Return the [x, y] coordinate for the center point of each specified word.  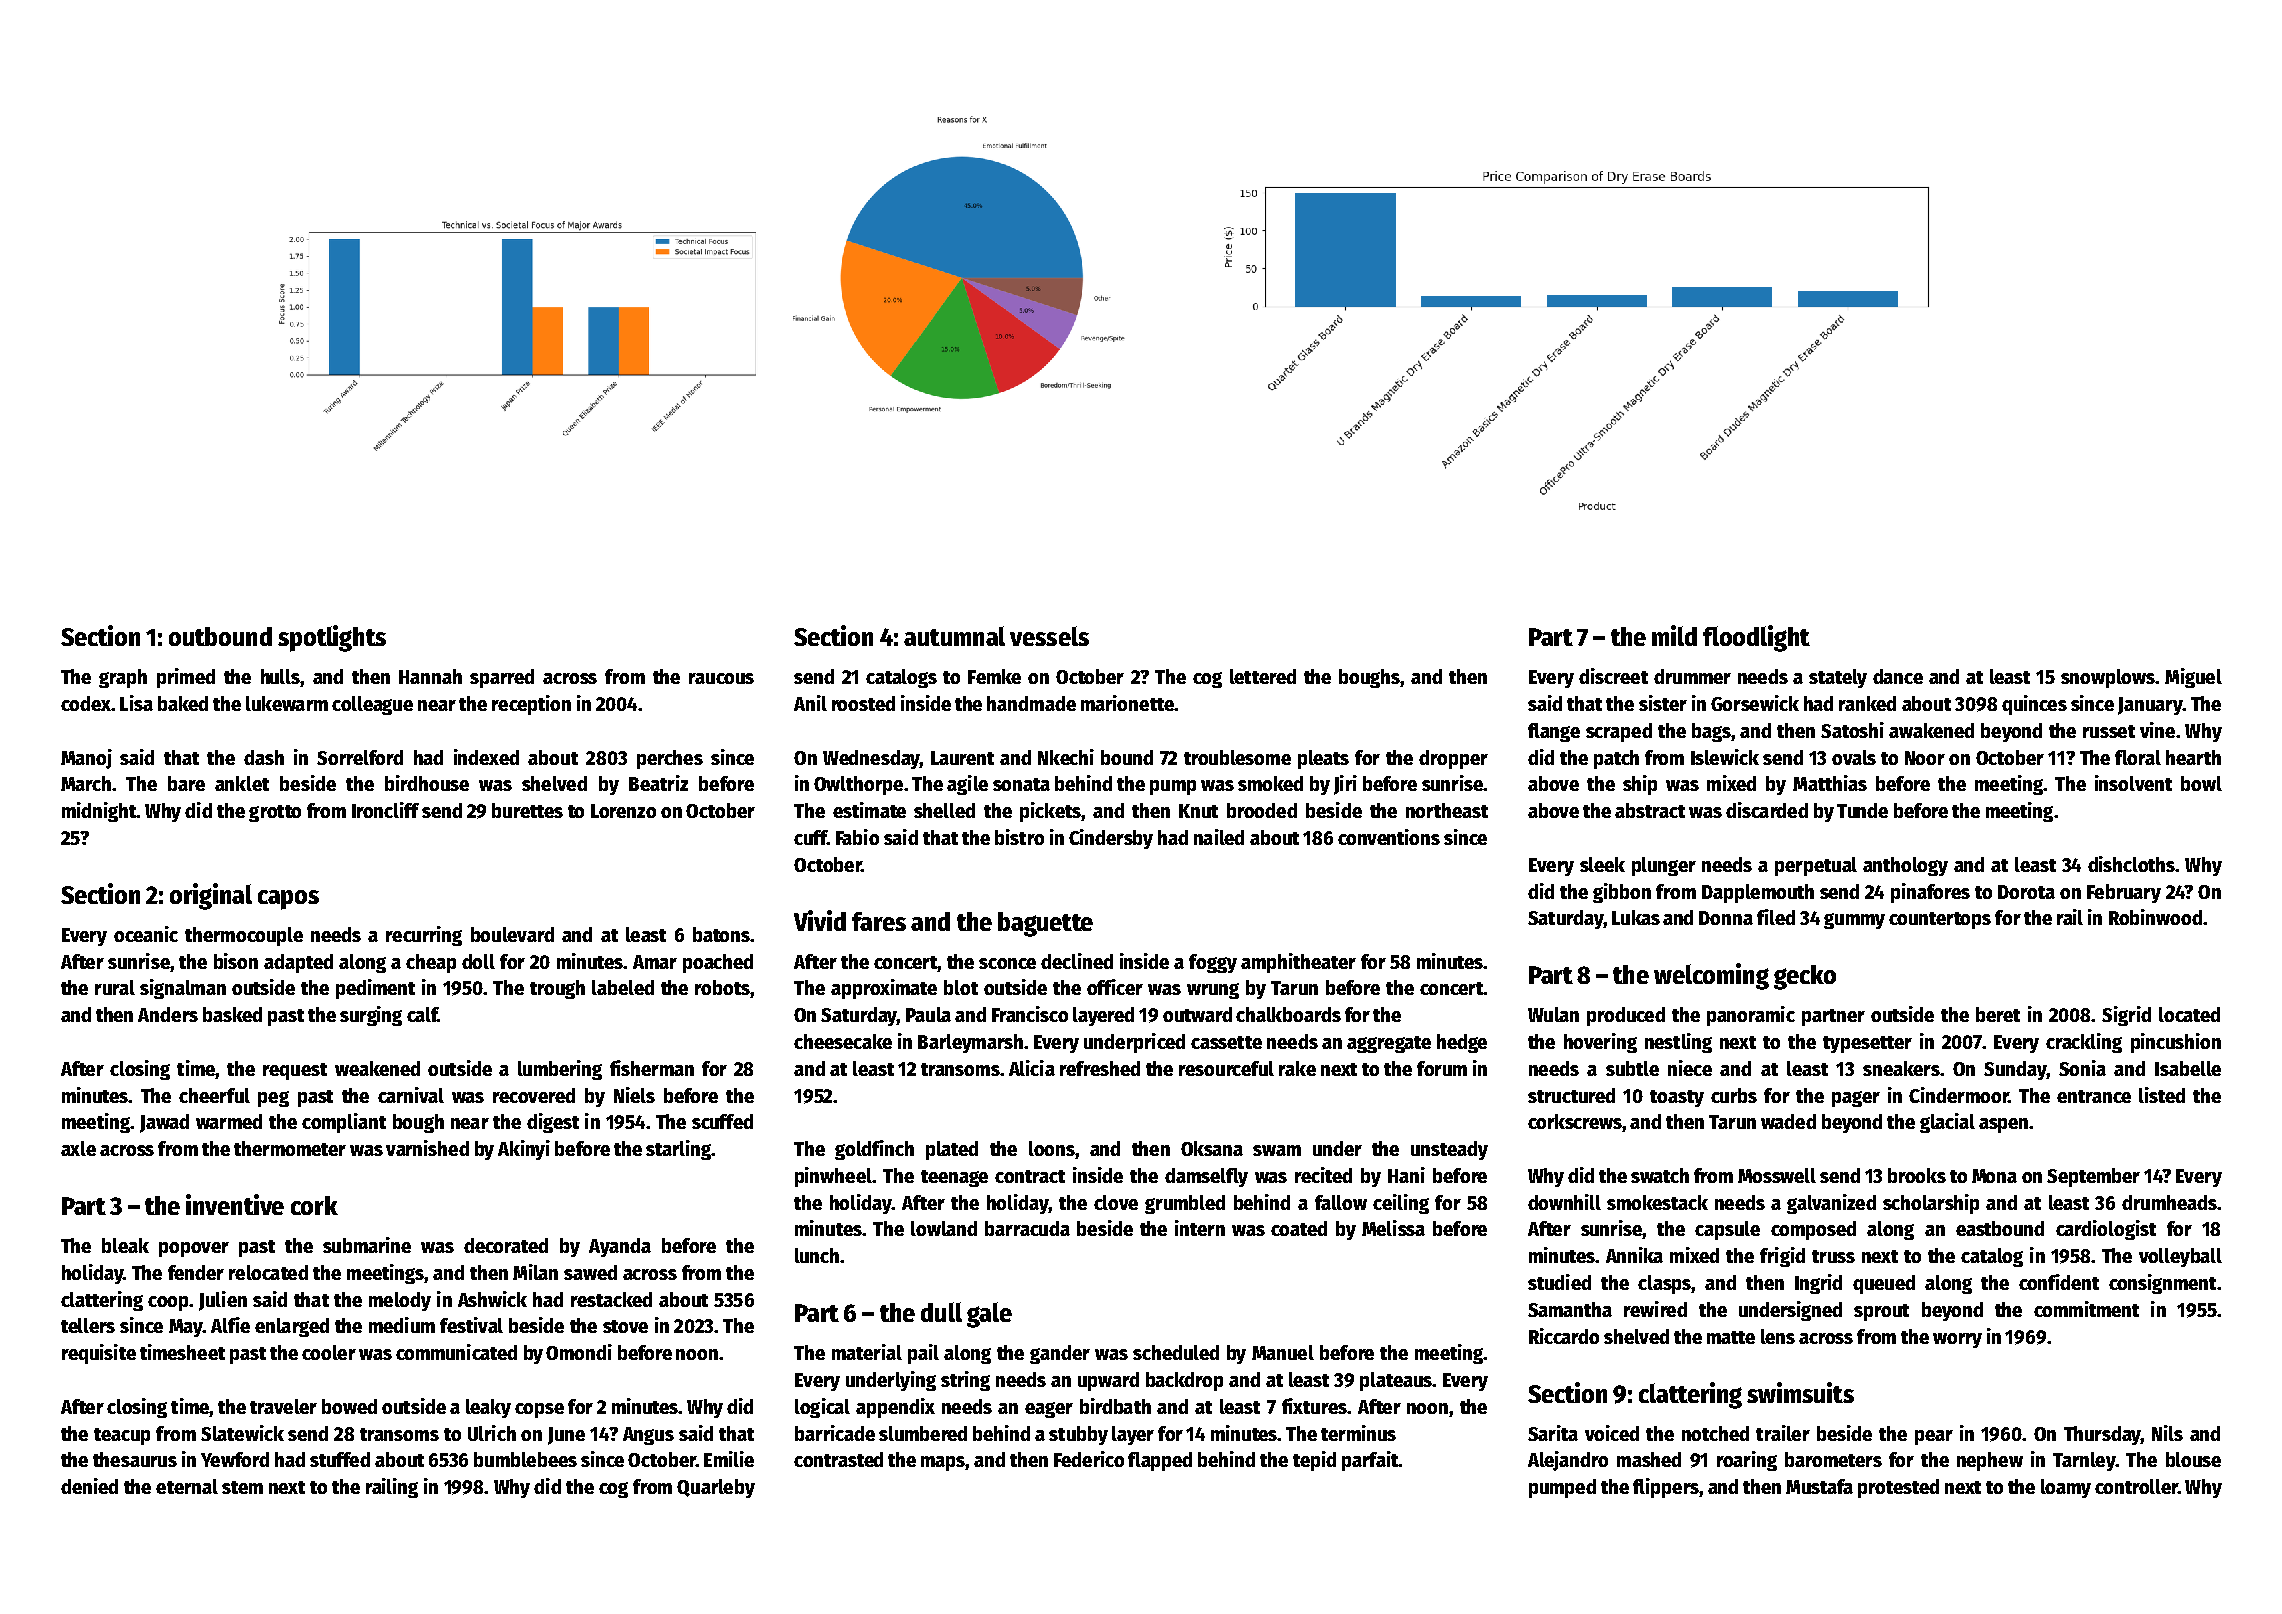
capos [288, 900]
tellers [88, 1325]
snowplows [2108, 678]
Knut [1198, 811]
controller [2136, 1486]
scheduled [1176, 1352]
